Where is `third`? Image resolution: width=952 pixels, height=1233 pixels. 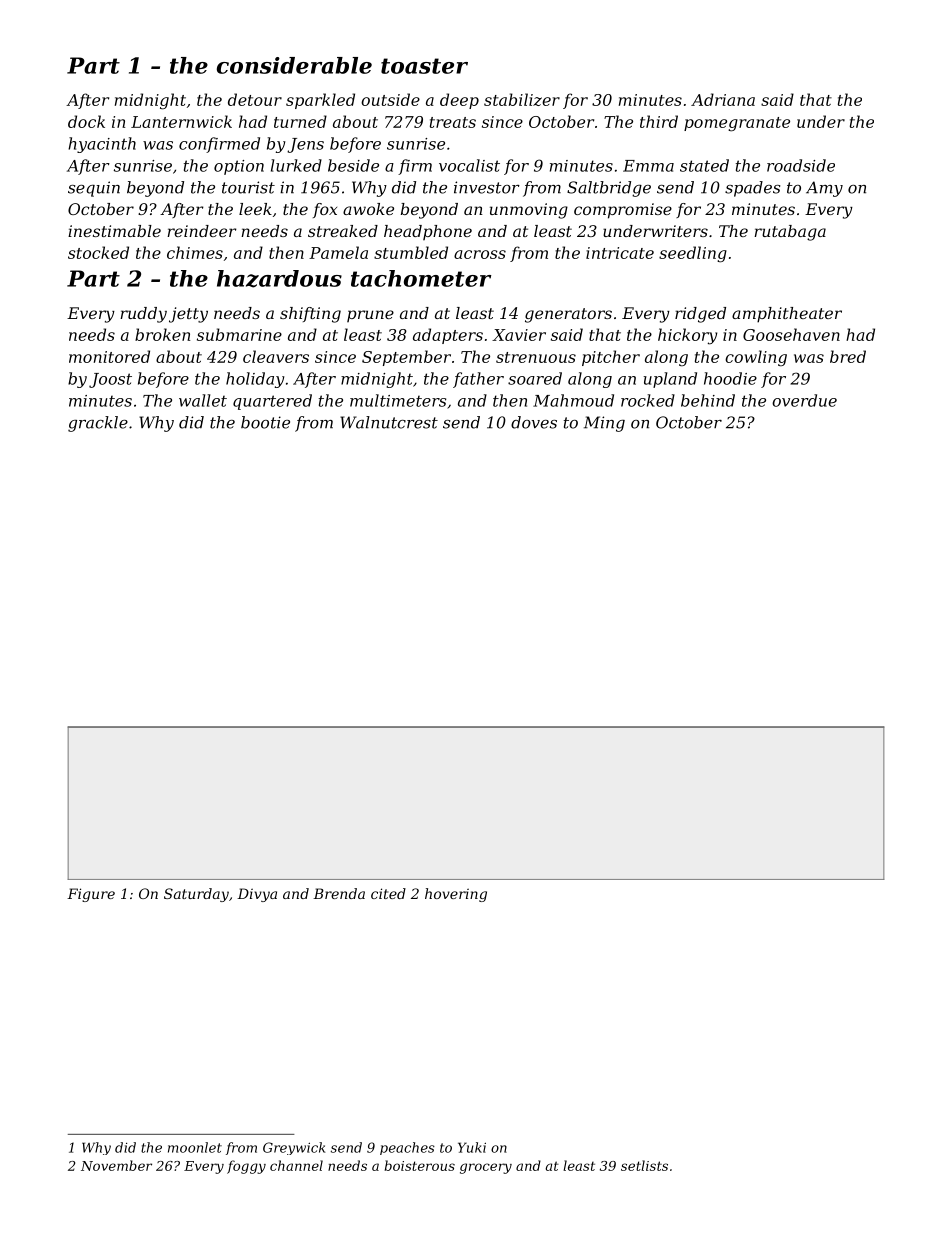 third is located at coordinates (659, 121).
